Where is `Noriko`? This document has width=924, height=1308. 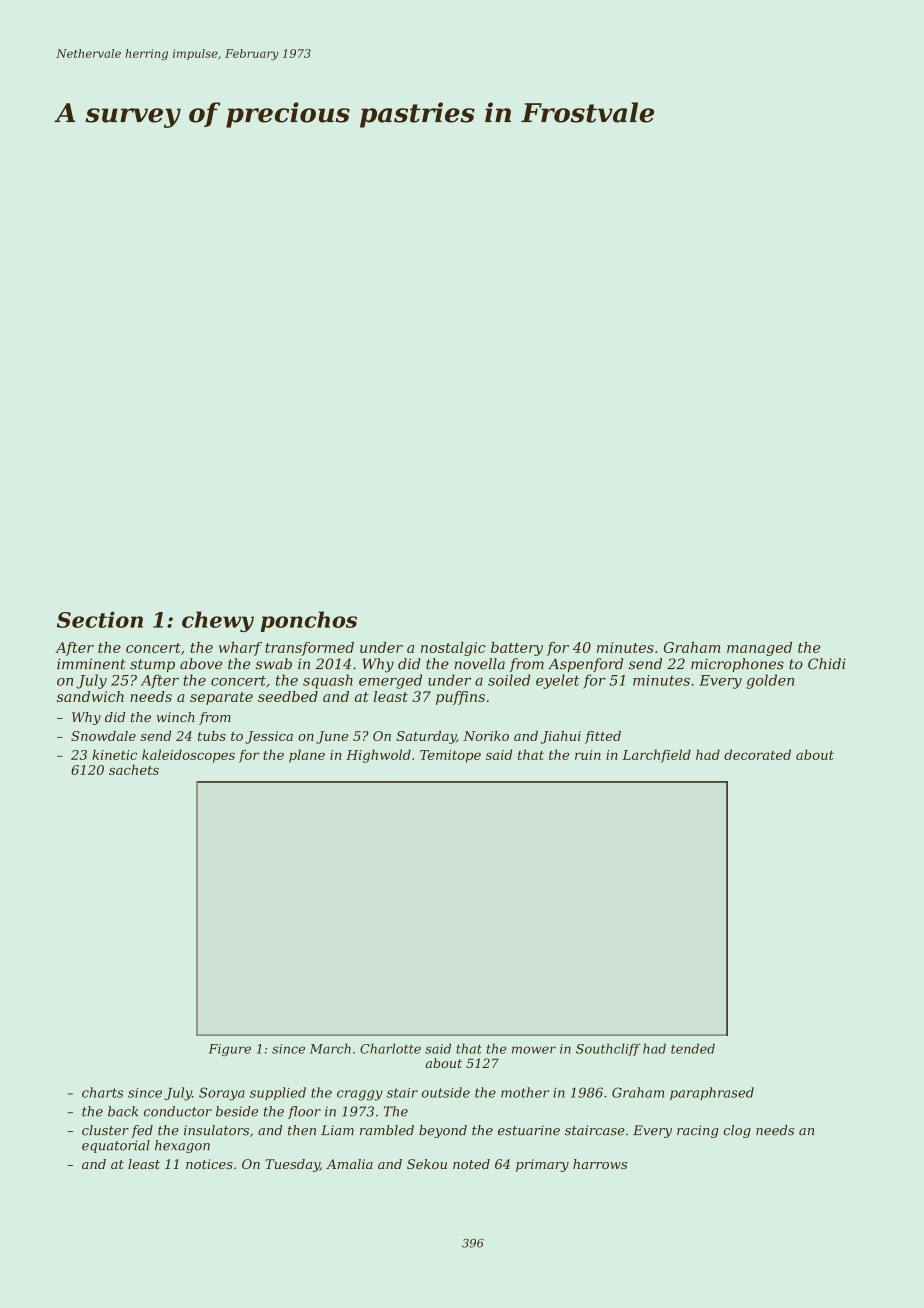 Noriko is located at coordinates (486, 736).
